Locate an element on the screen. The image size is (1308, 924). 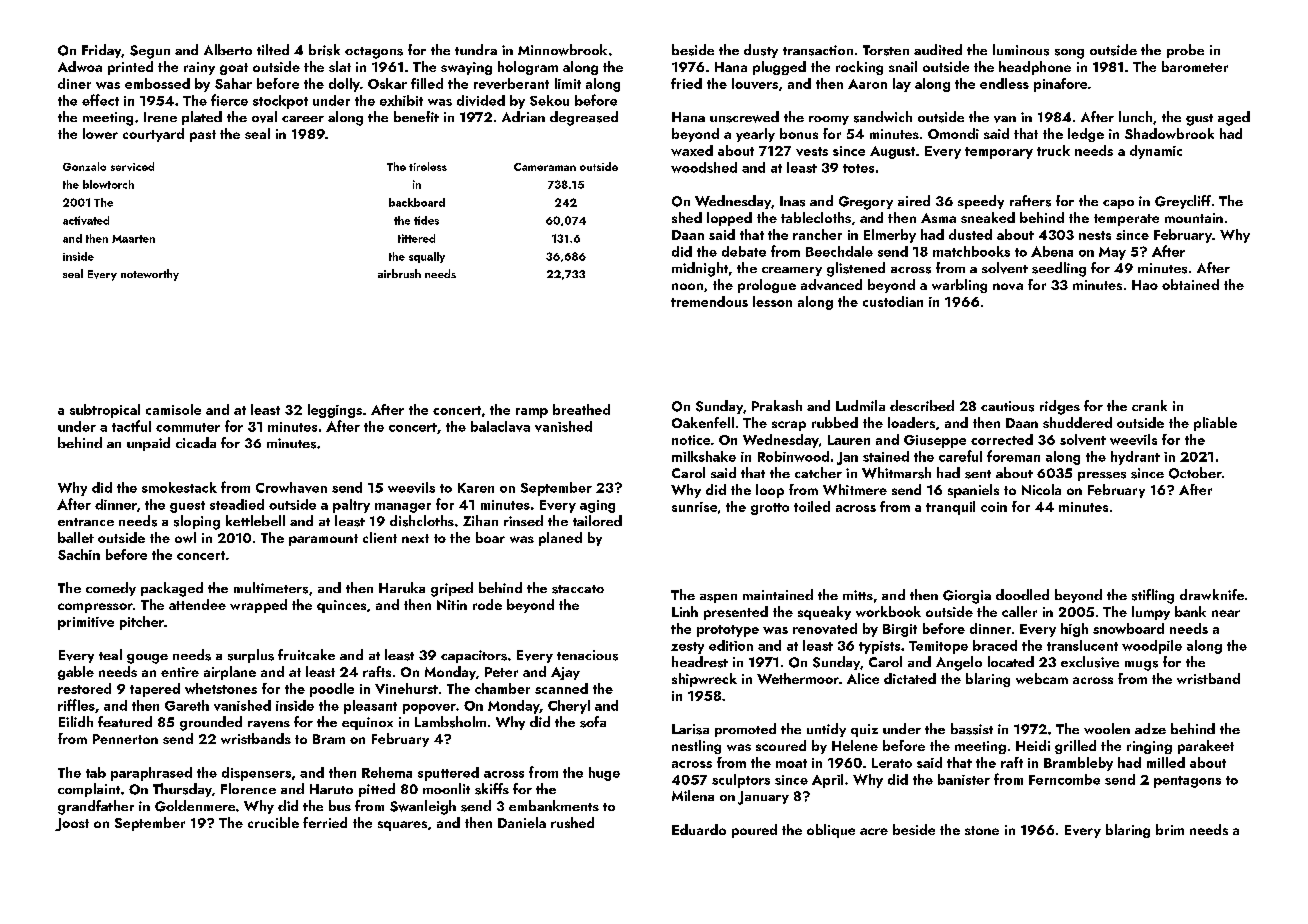
ridges is located at coordinates (1060, 407).
